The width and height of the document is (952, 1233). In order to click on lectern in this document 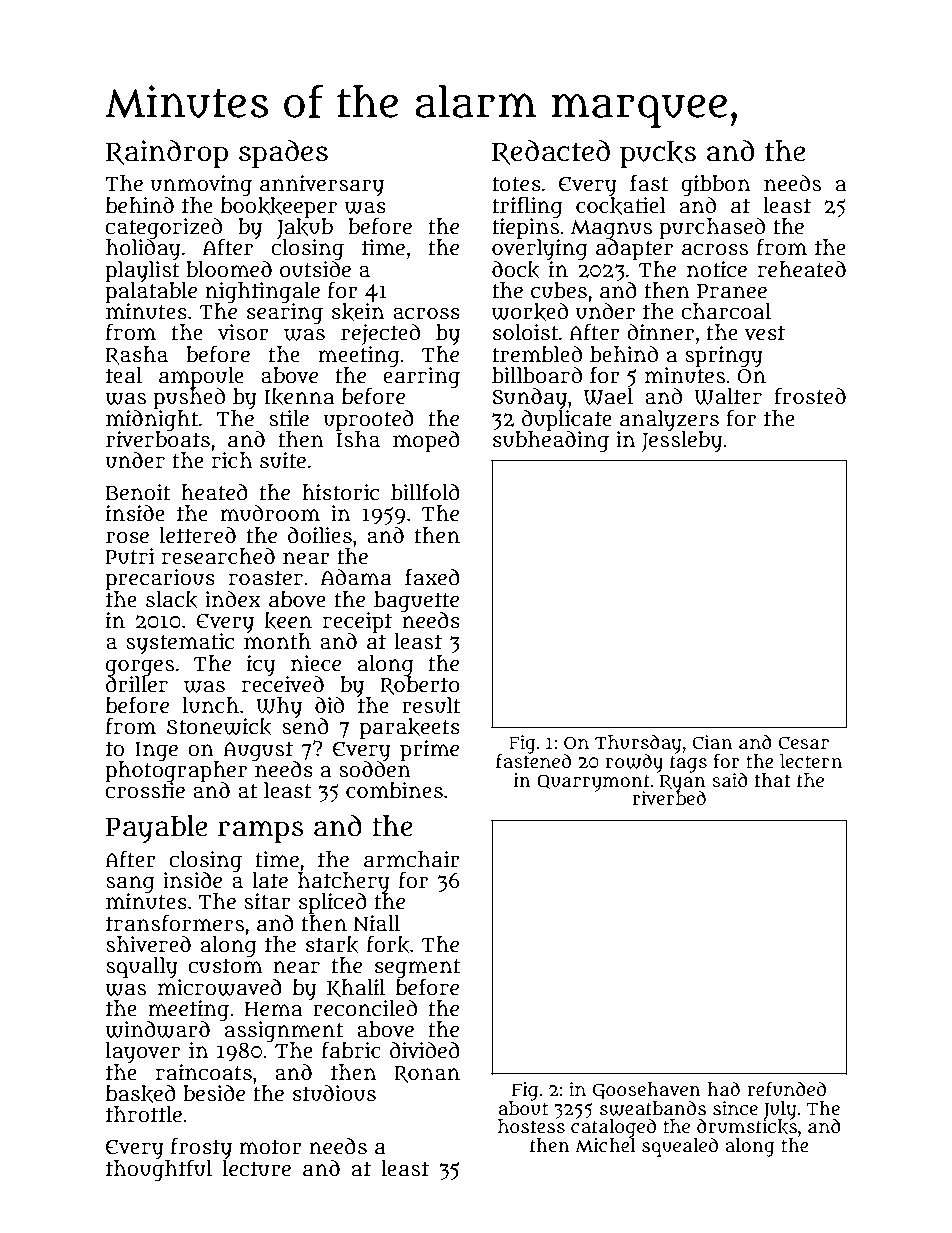, I will do `click(811, 761)`.
